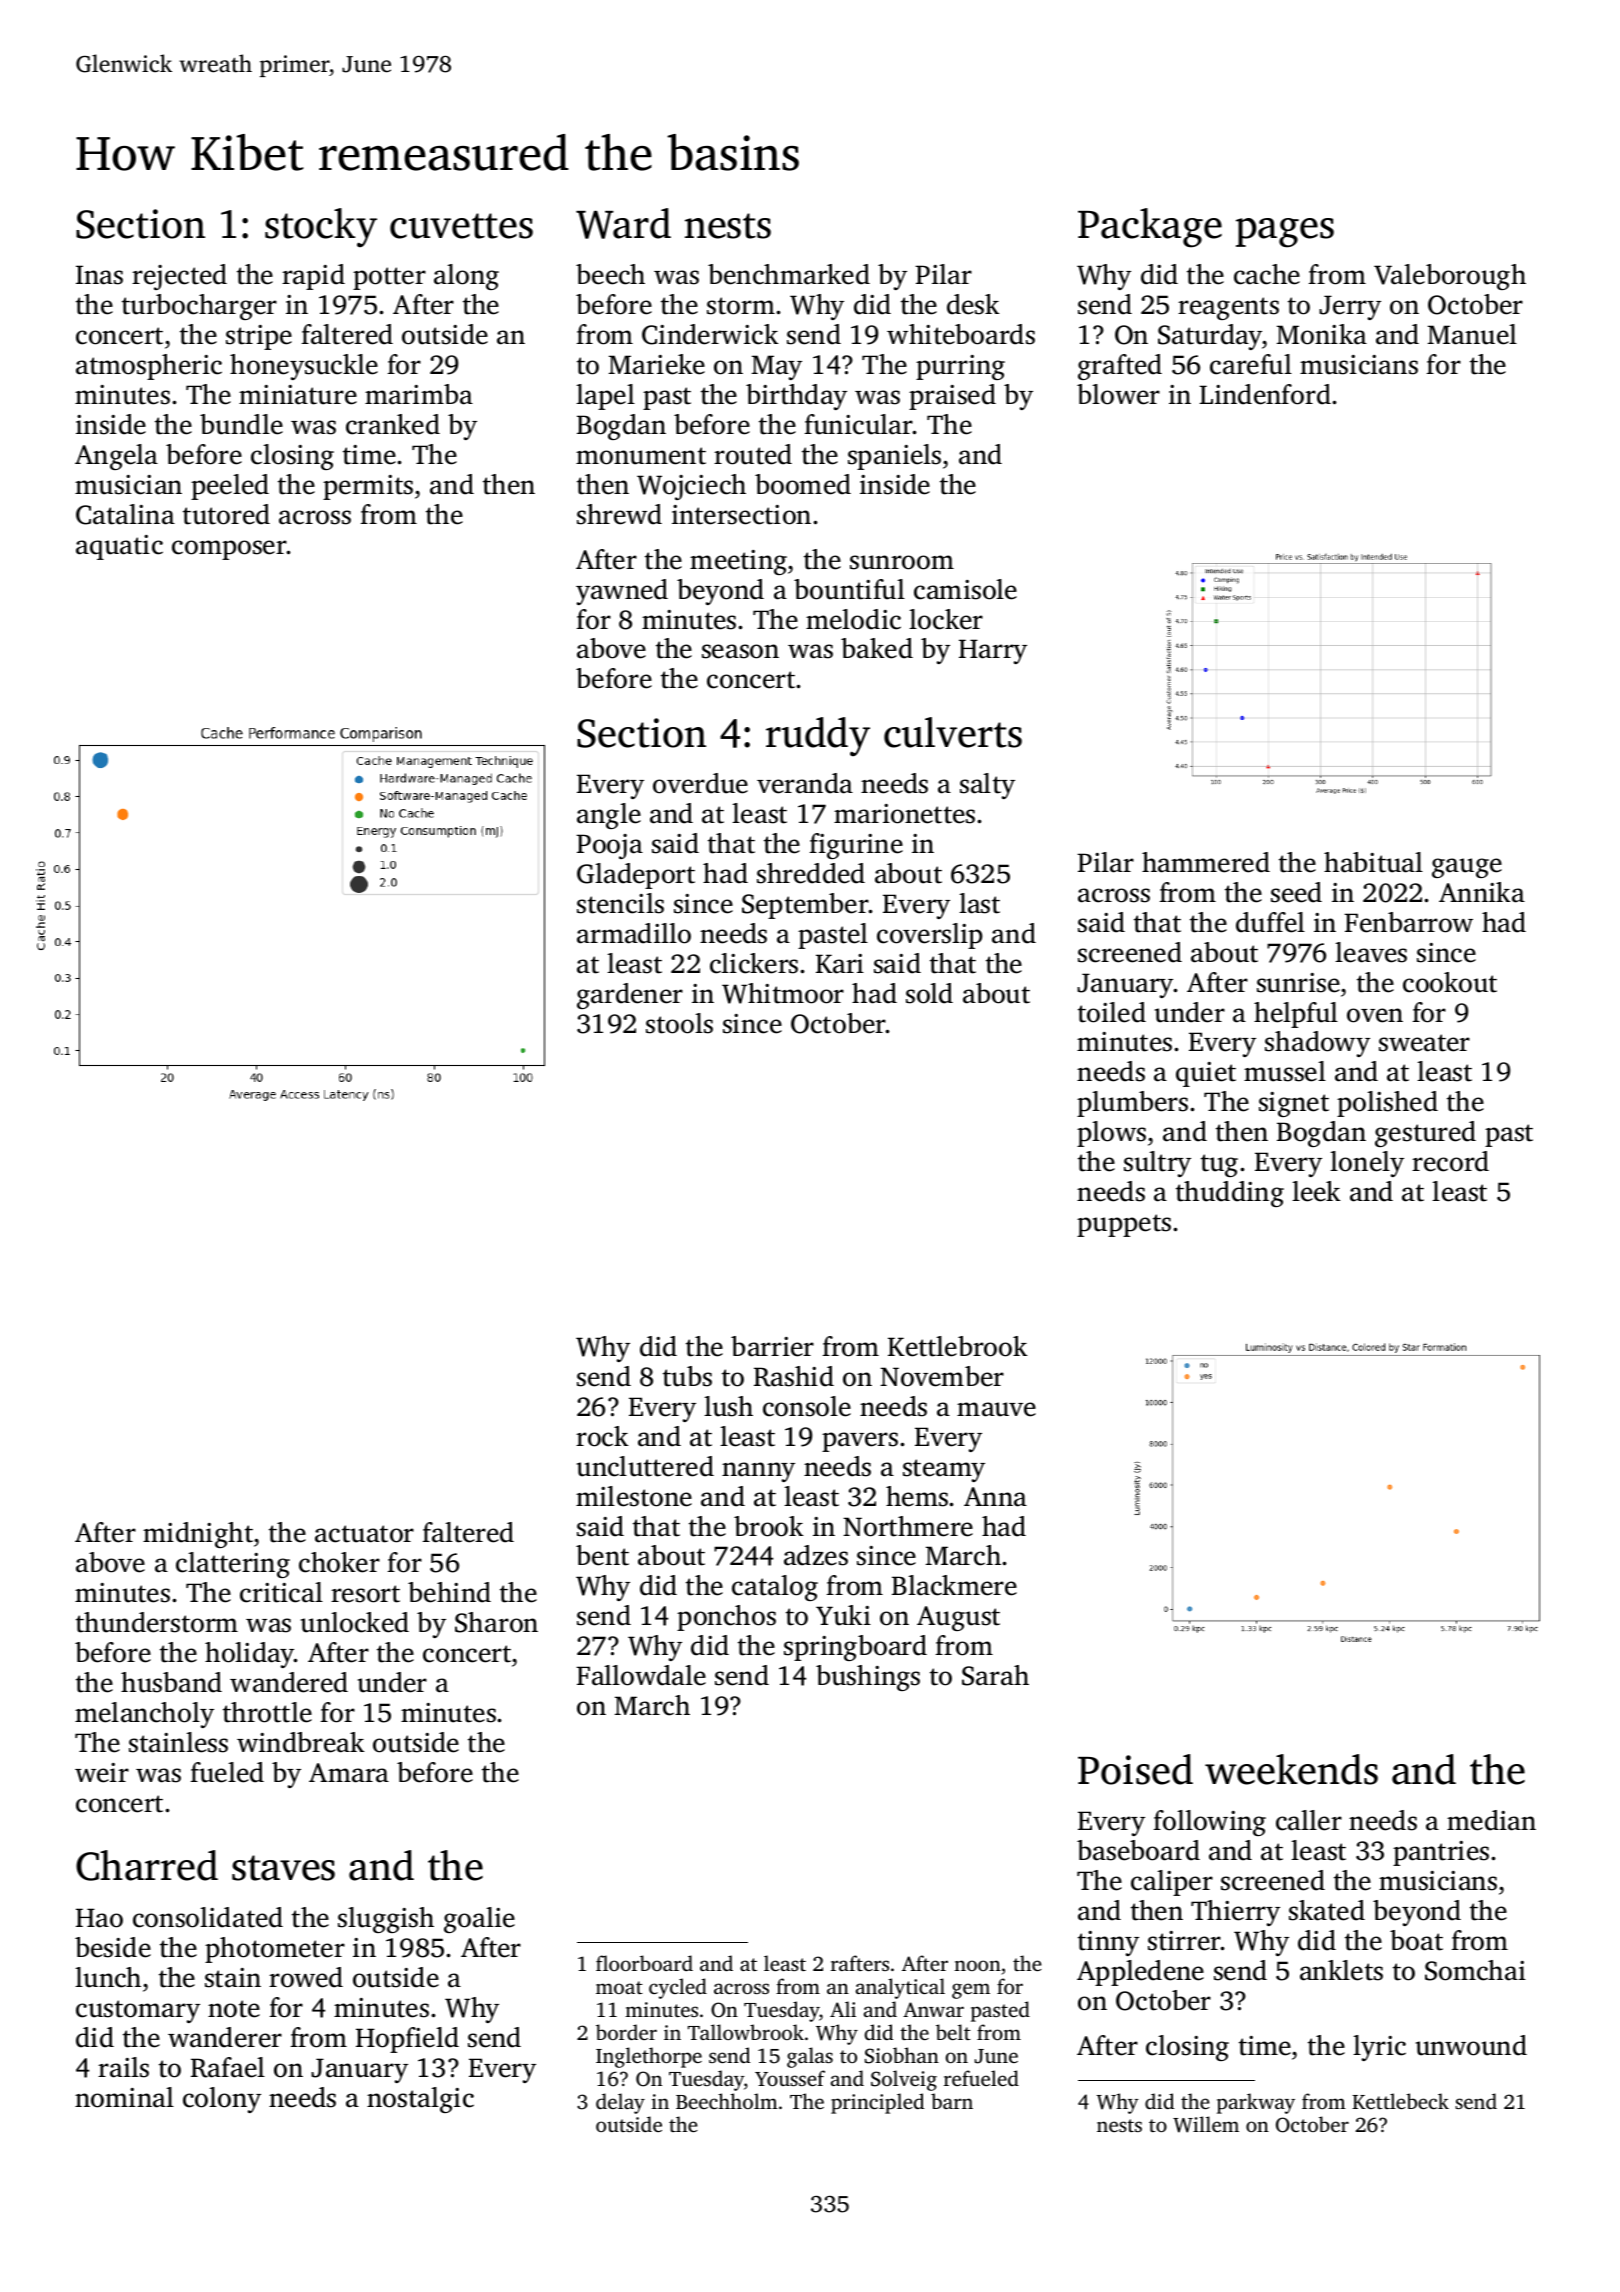 The image size is (1620, 2292). What do you see at coordinates (1112, 1012) in the document?
I see `toiled` at bounding box center [1112, 1012].
